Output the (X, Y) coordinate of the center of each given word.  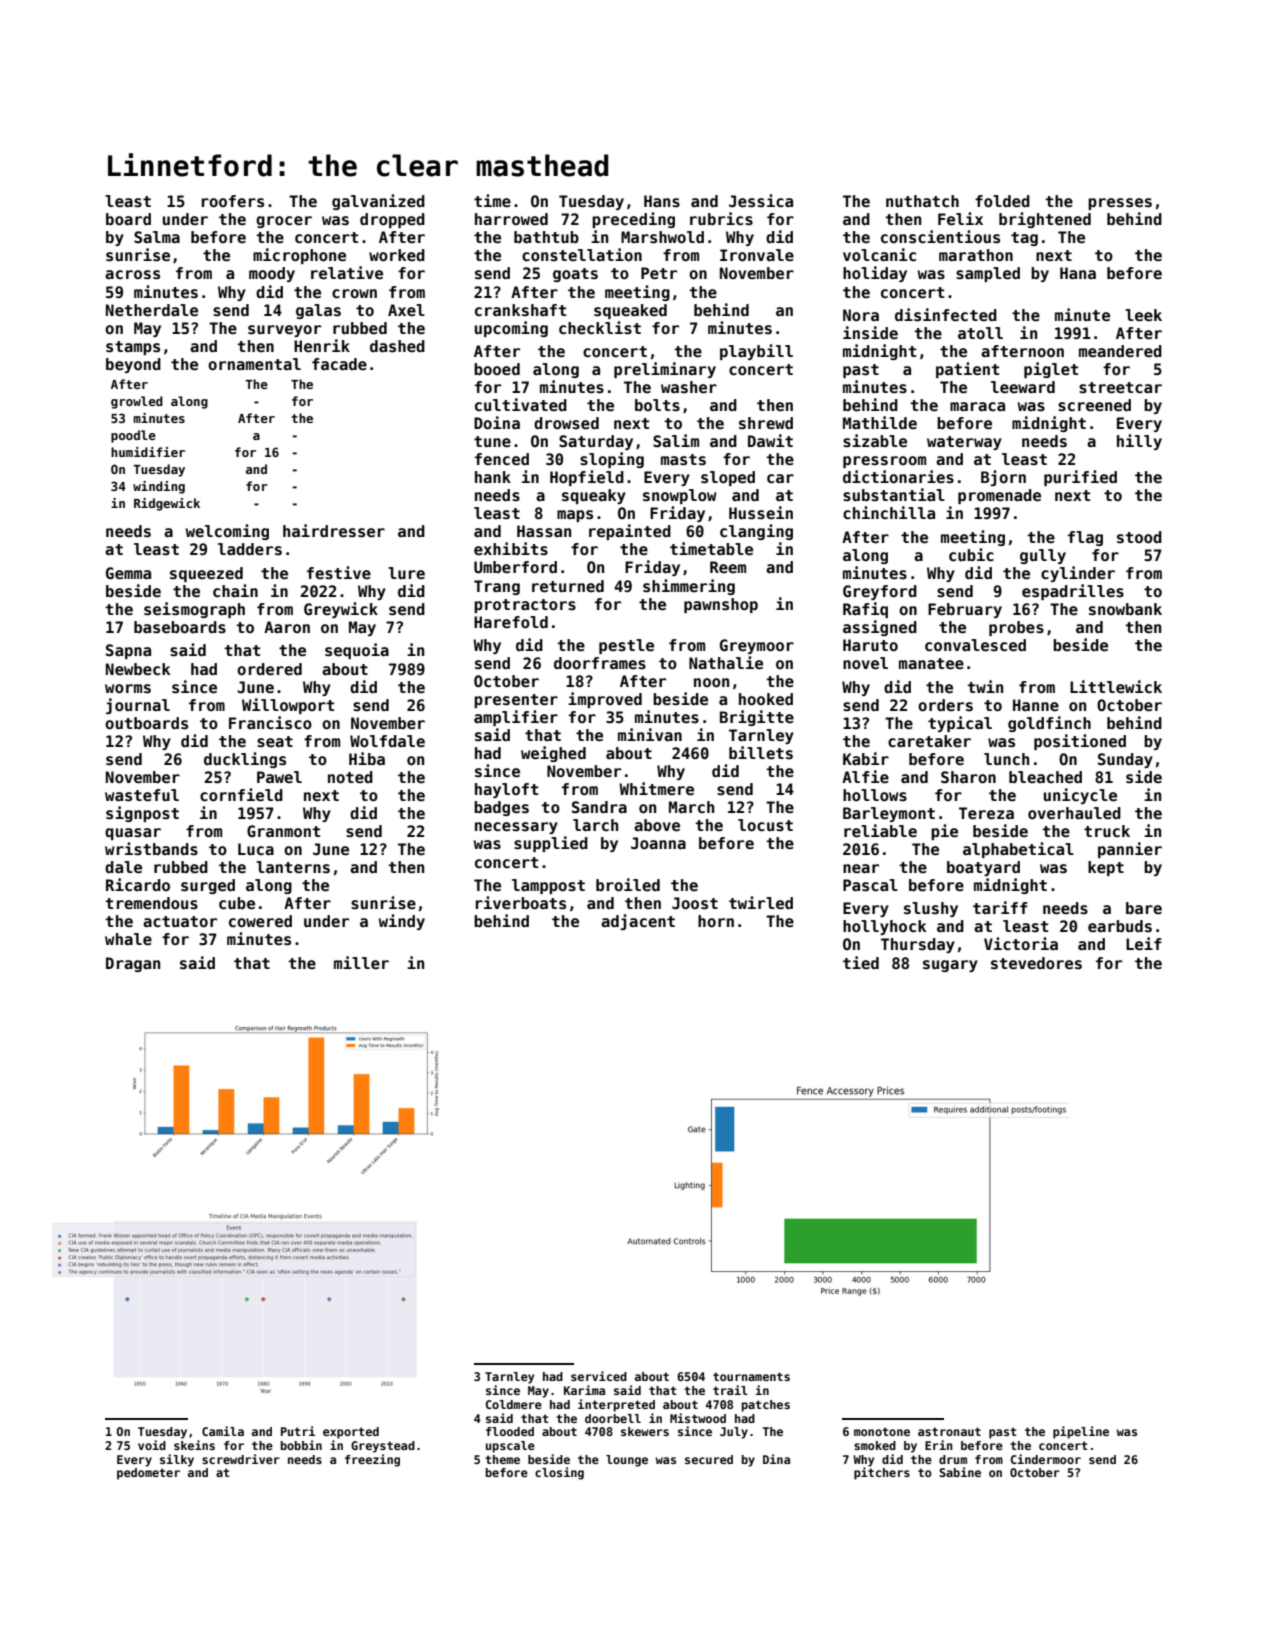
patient (967, 370)
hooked (766, 699)
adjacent (638, 922)
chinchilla (889, 512)
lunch (1006, 759)
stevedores (1036, 963)
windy (401, 922)
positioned (1080, 742)
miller (361, 963)
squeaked (630, 311)
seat (275, 742)
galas (318, 311)
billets (761, 753)
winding (159, 487)
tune (492, 442)
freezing (372, 1460)
